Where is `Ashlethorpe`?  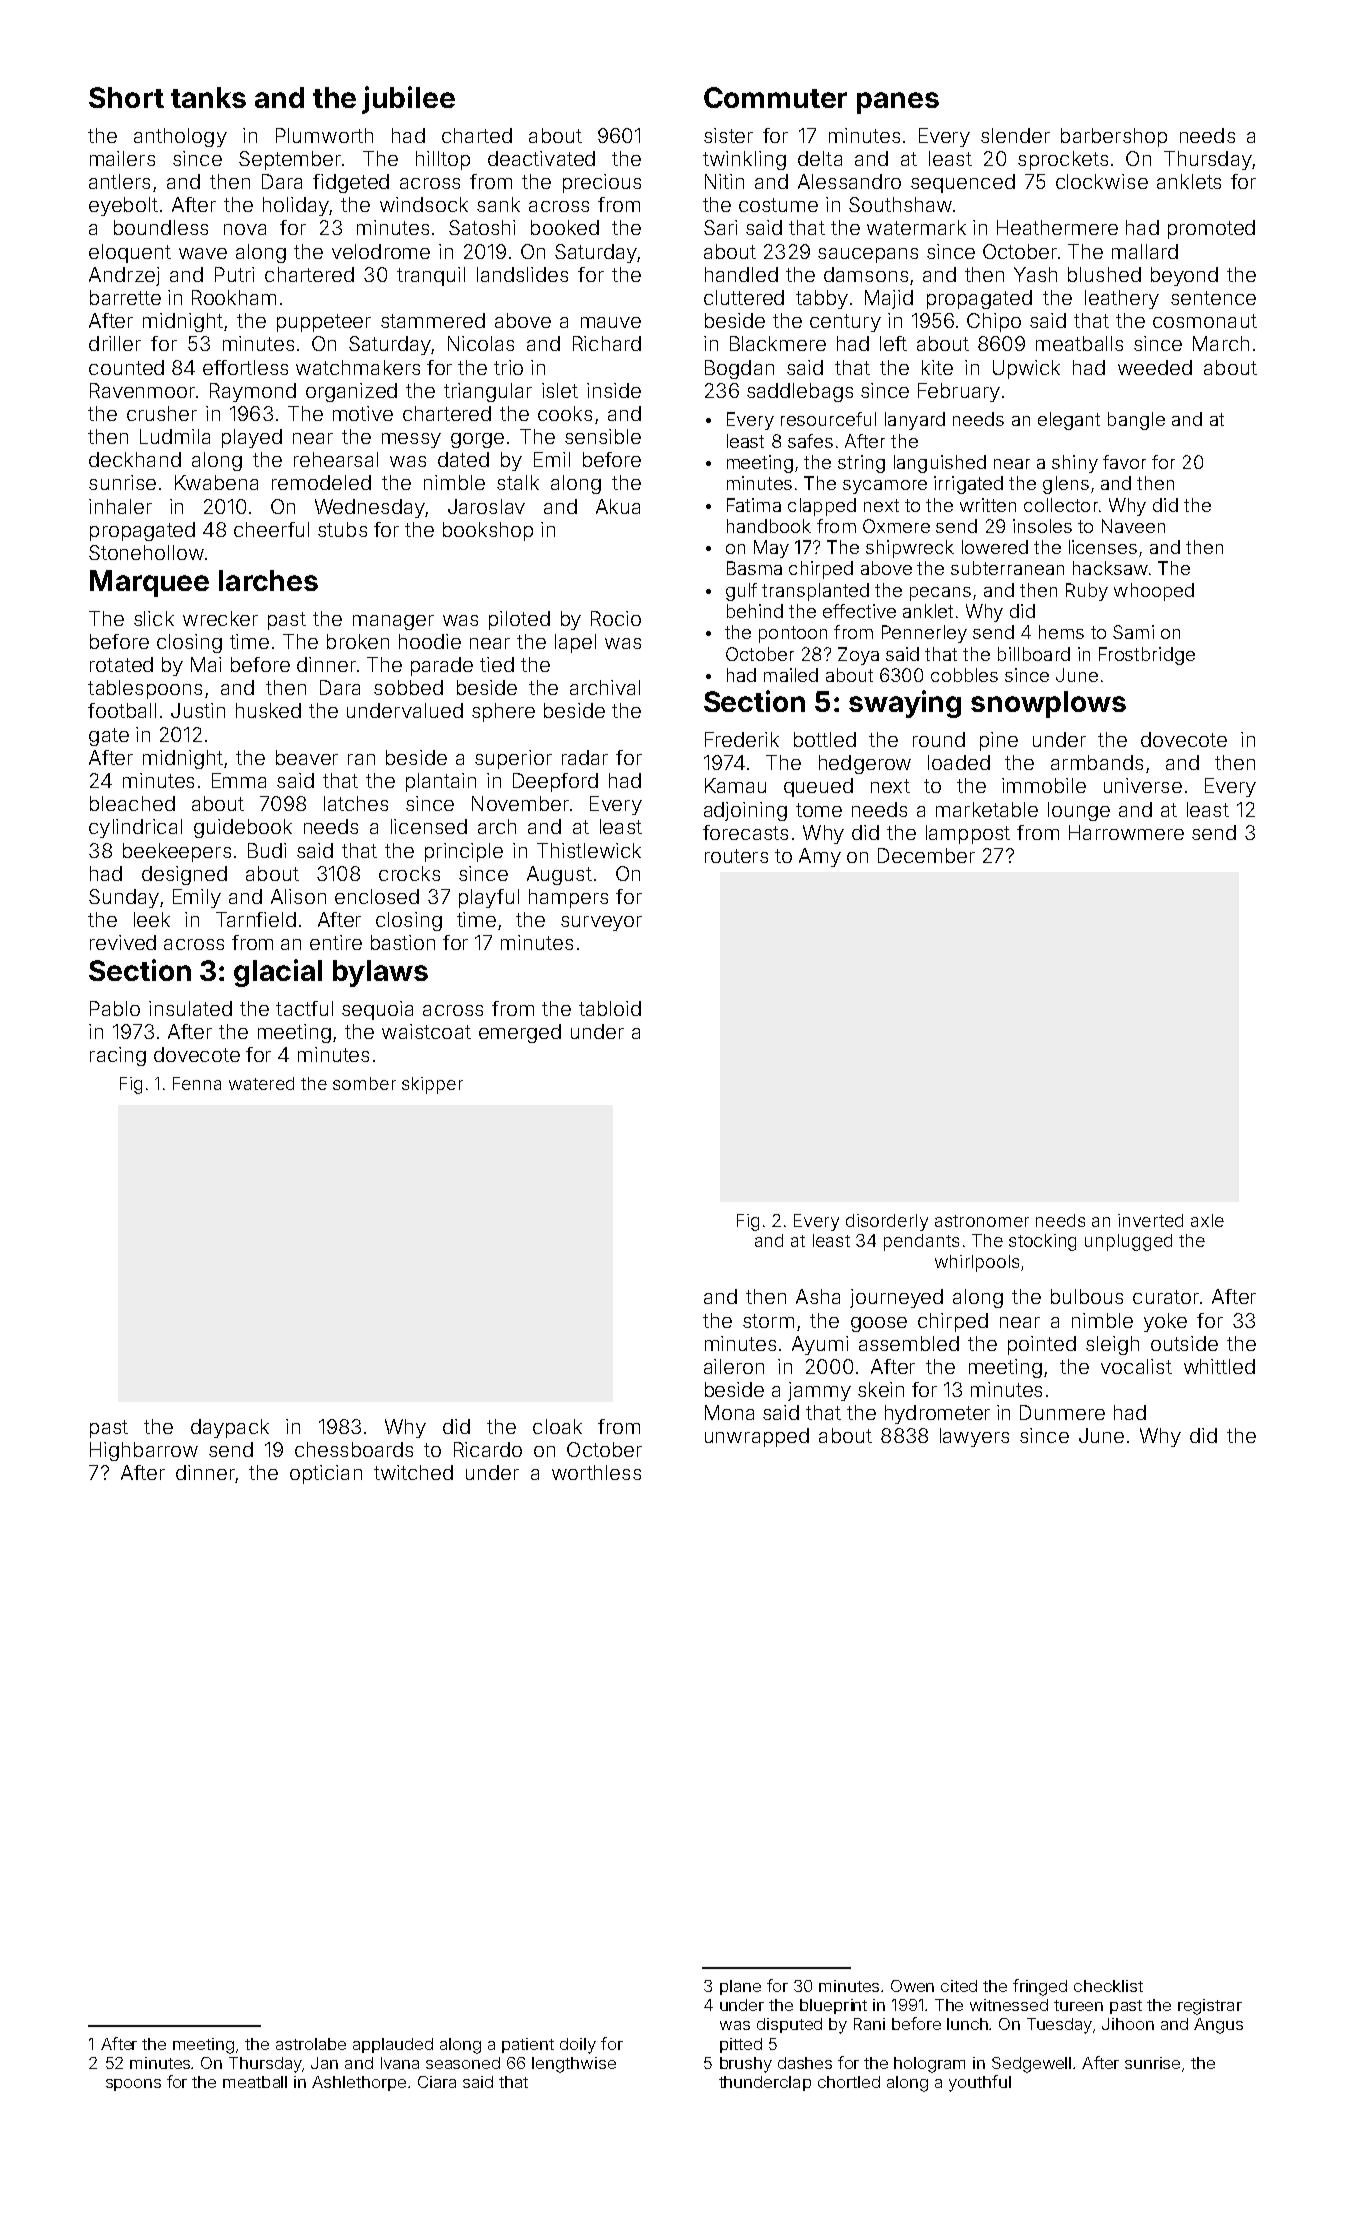
Ashlethorpe is located at coordinates (359, 2083).
